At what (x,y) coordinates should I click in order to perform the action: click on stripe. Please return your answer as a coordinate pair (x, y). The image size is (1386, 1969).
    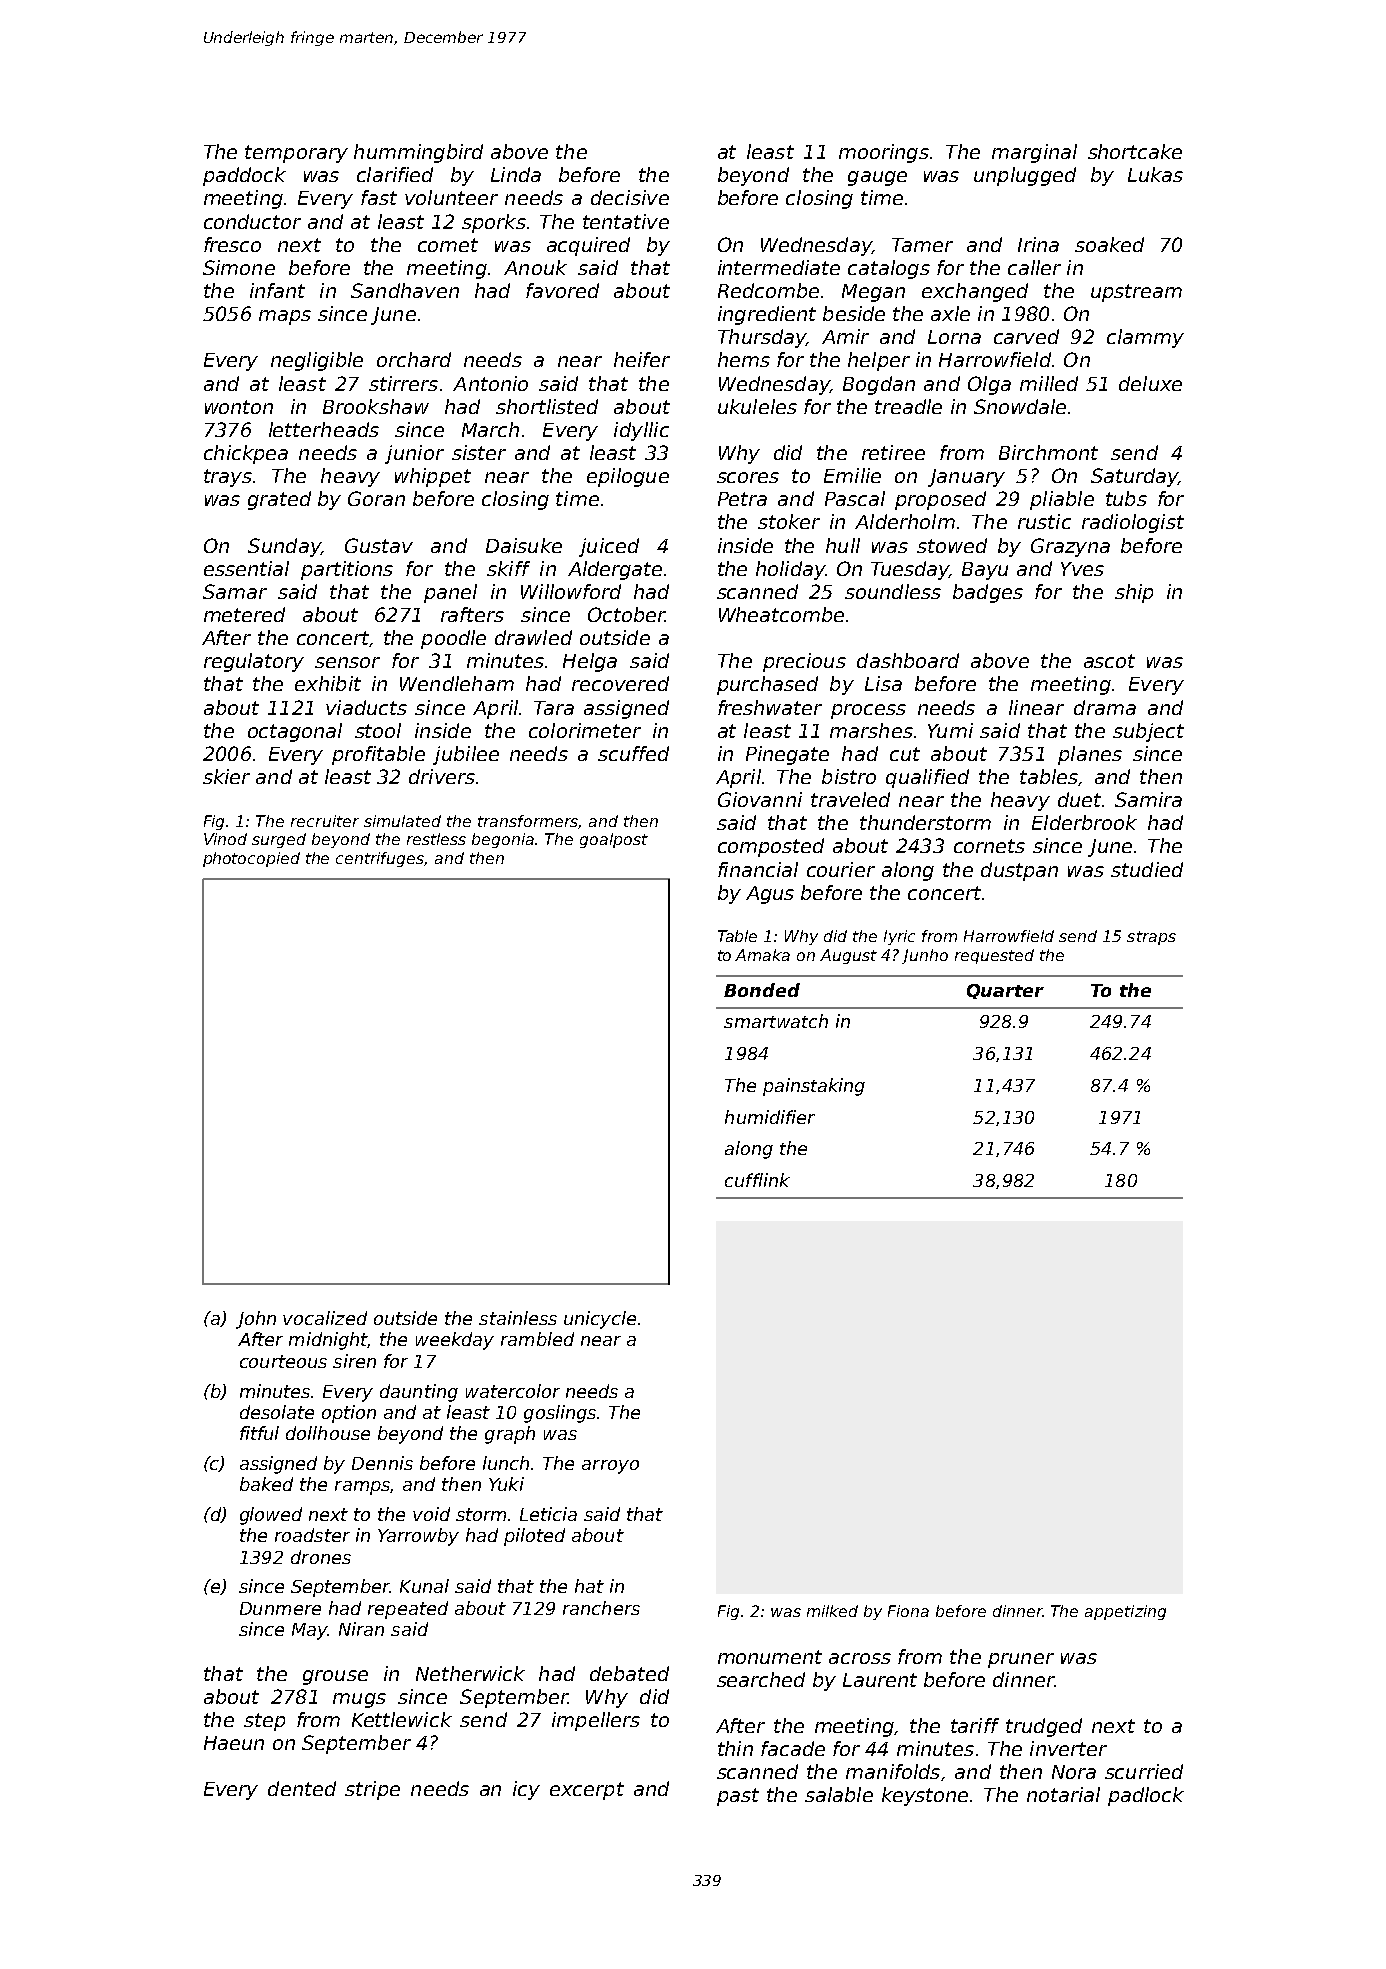
    Looking at the image, I should click on (372, 1790).
